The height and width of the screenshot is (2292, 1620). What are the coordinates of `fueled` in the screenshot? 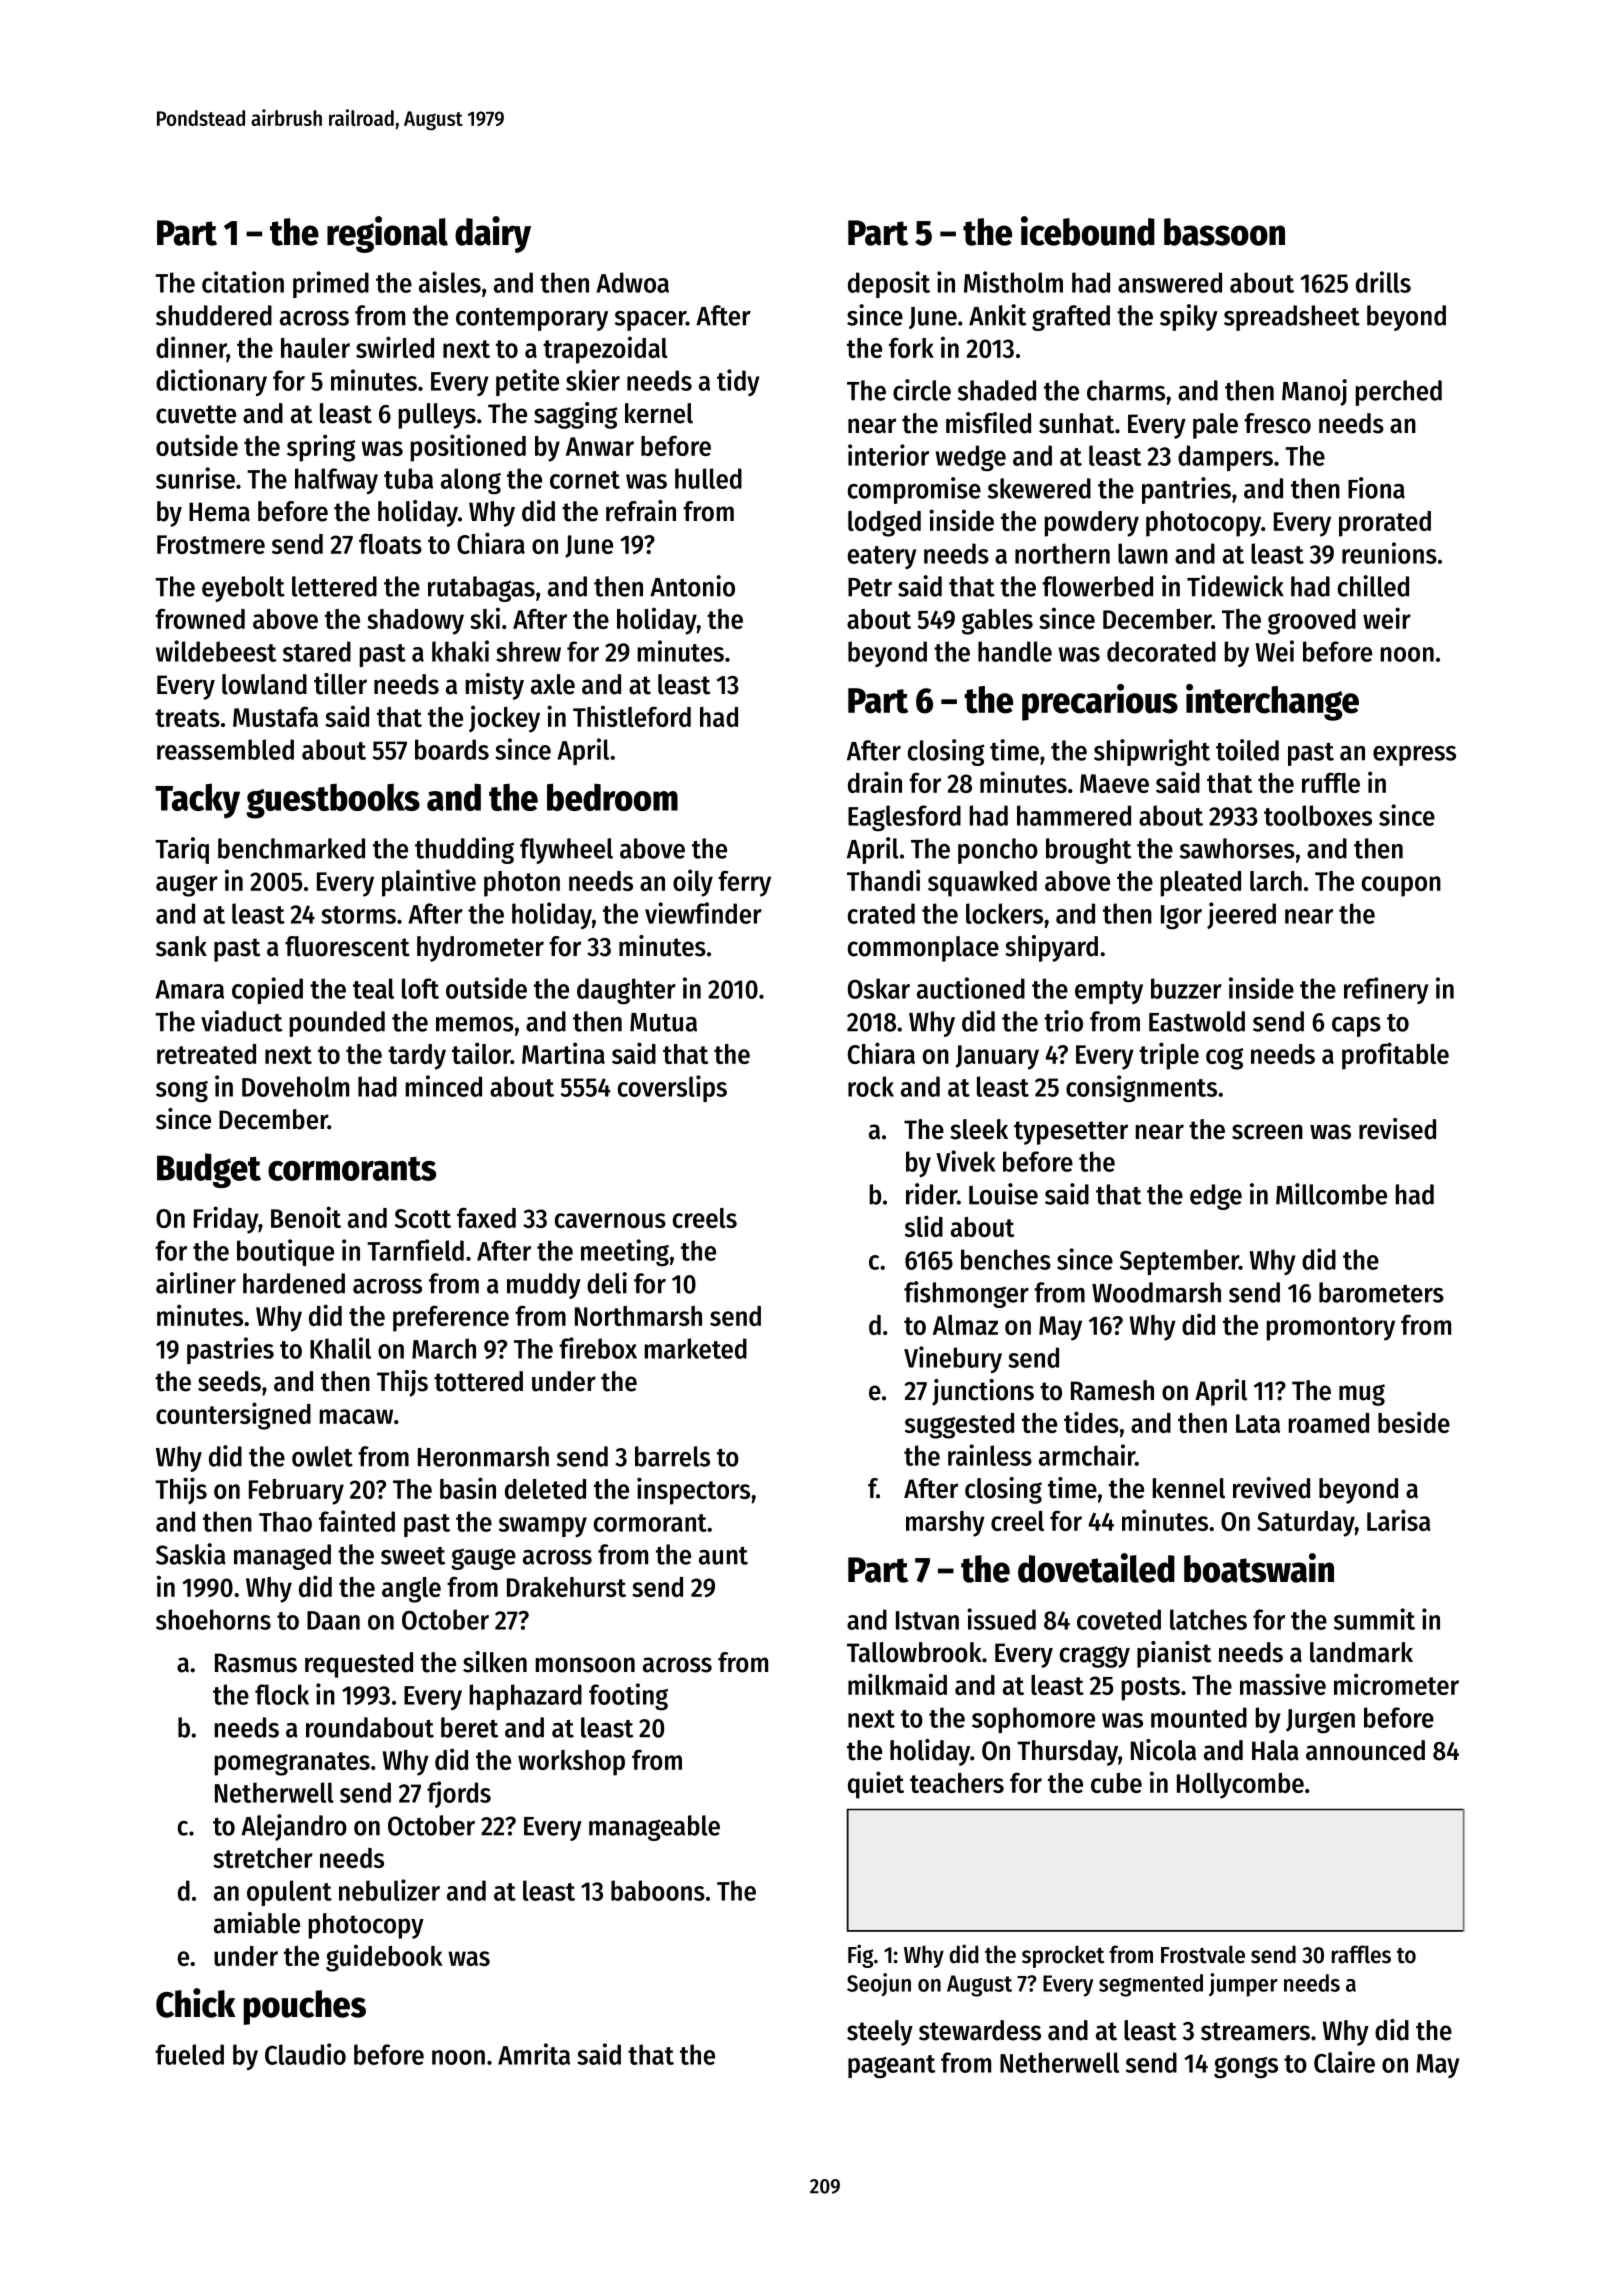 It's located at (189, 2054).
